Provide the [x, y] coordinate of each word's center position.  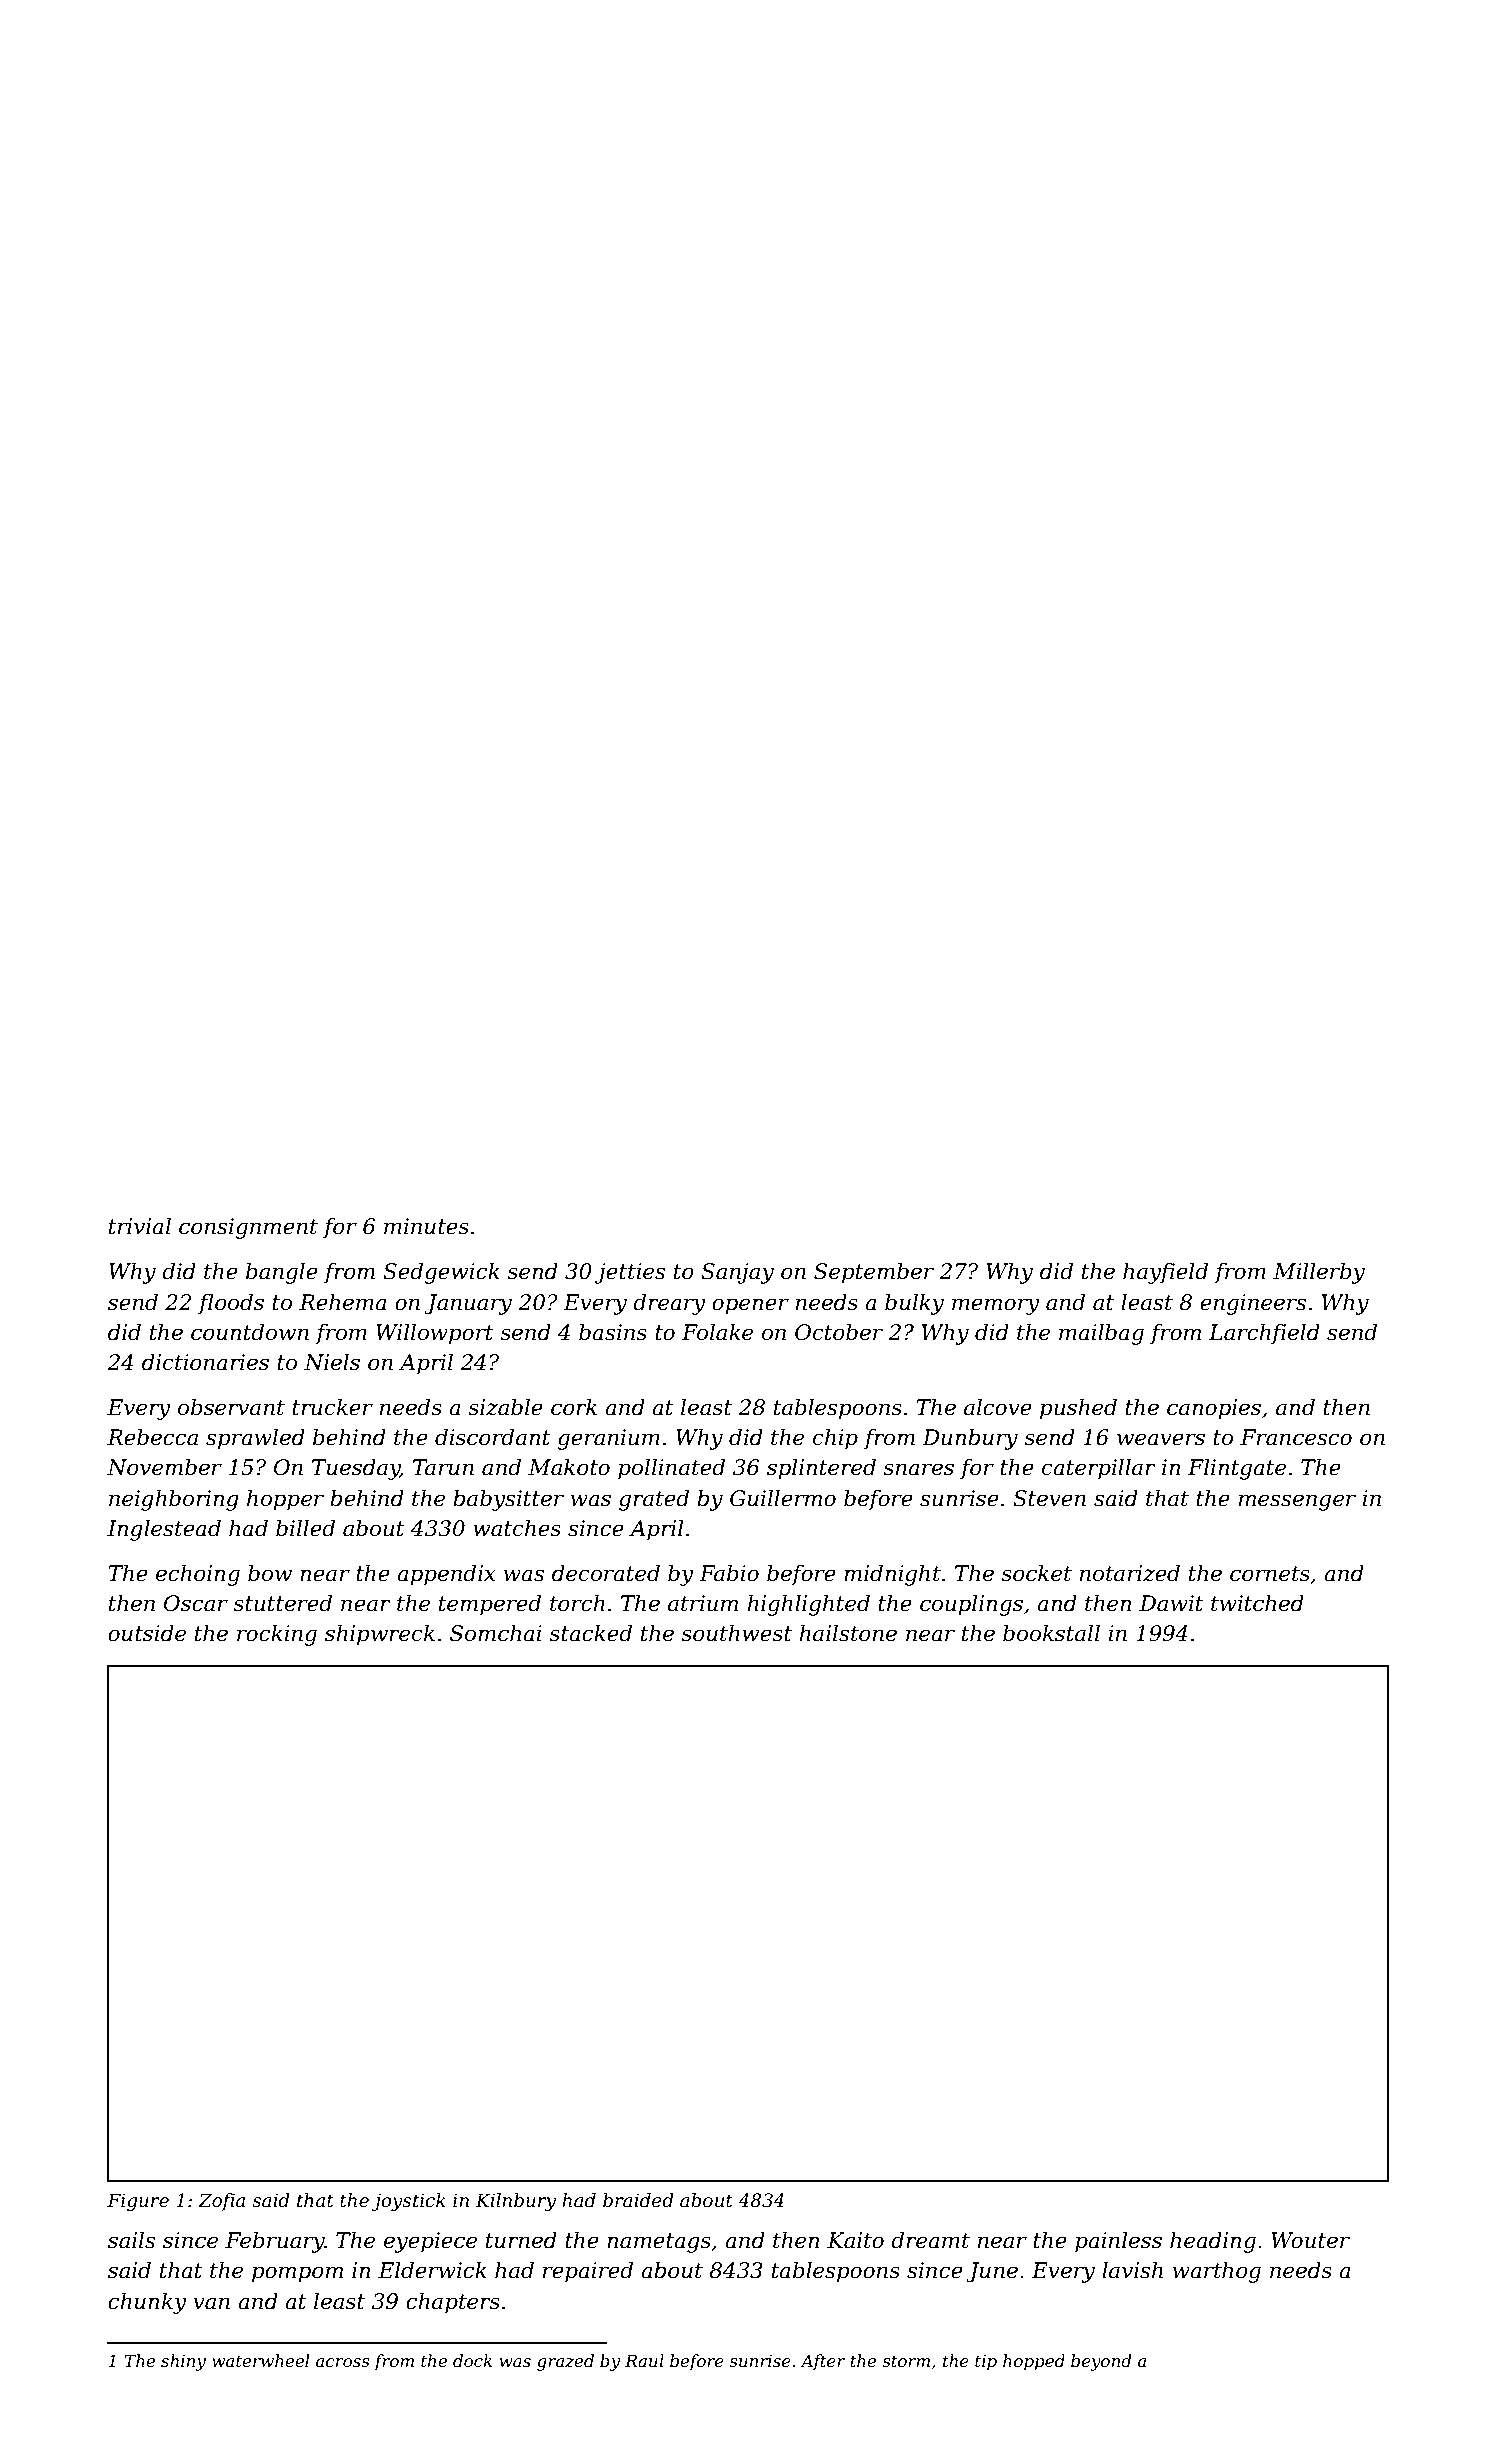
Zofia [221, 2202]
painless [1118, 2242]
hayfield [1165, 1273]
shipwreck [380, 1635]
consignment [248, 1228]
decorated [606, 1573]
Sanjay [737, 1273]
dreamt [930, 2240]
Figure [138, 2202]
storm [906, 2361]
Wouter [1310, 2240]
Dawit [1171, 1603]
